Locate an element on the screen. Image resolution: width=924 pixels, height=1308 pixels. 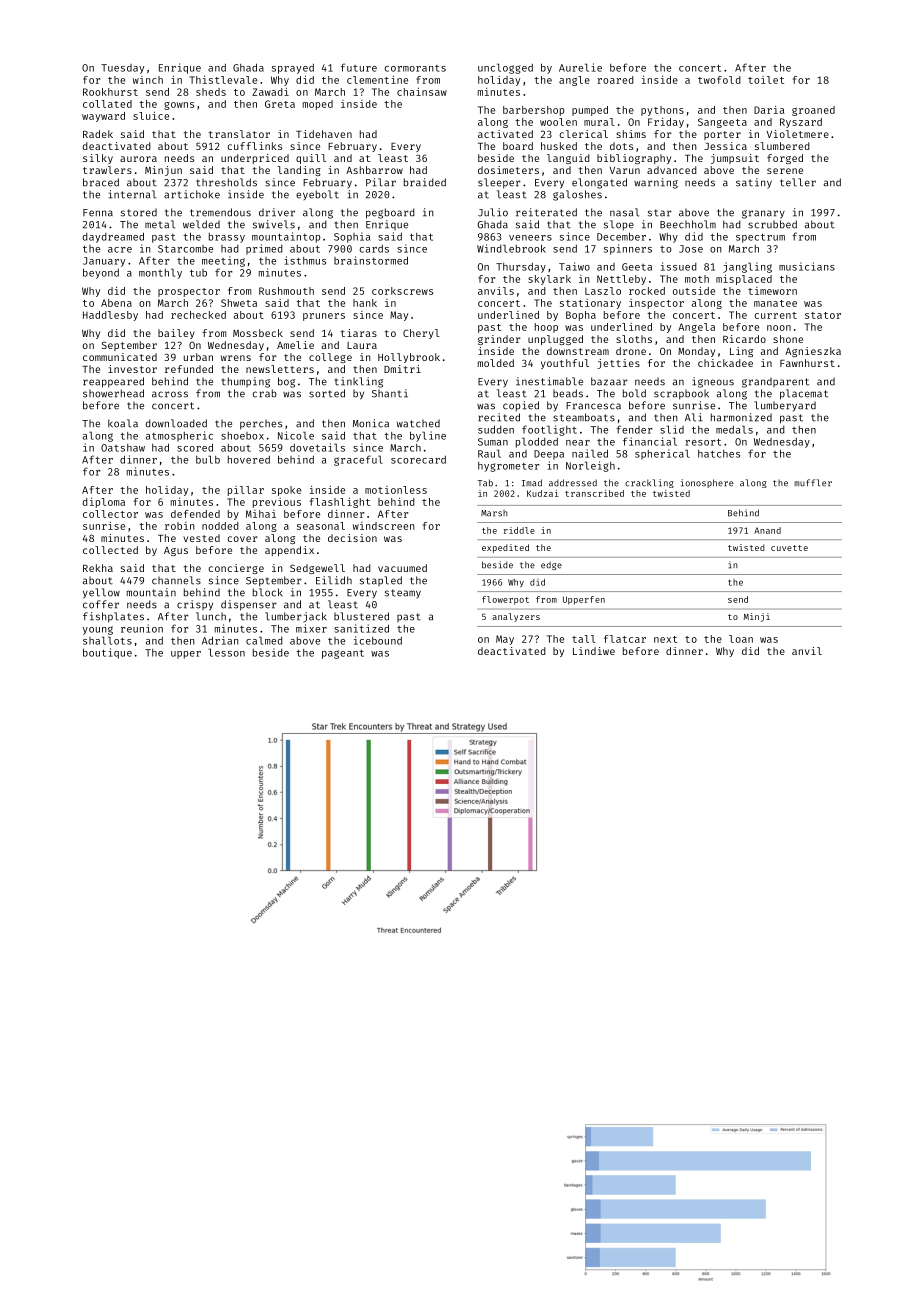
sudden is located at coordinates (496, 429).
